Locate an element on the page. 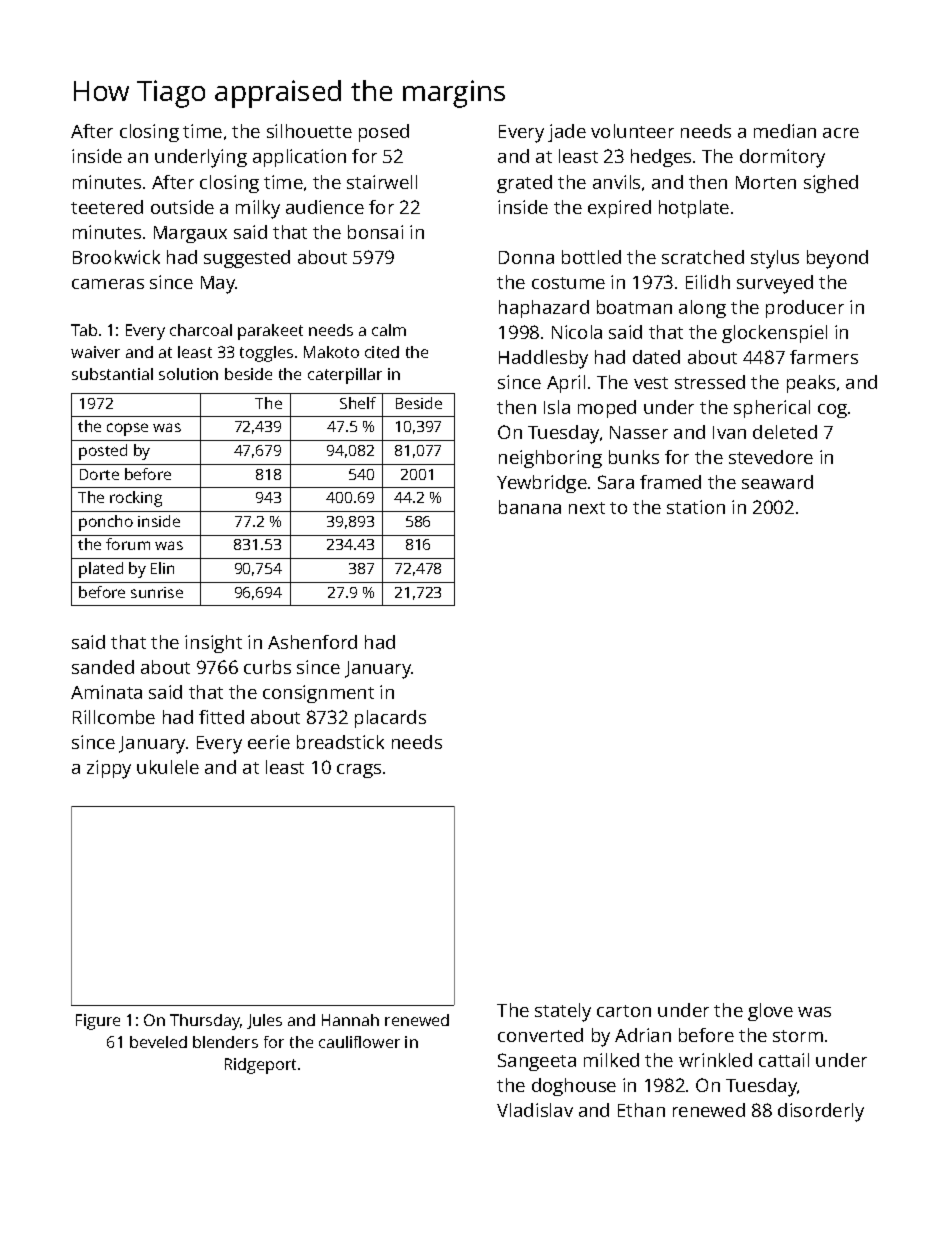  disorderly is located at coordinates (821, 1112).
